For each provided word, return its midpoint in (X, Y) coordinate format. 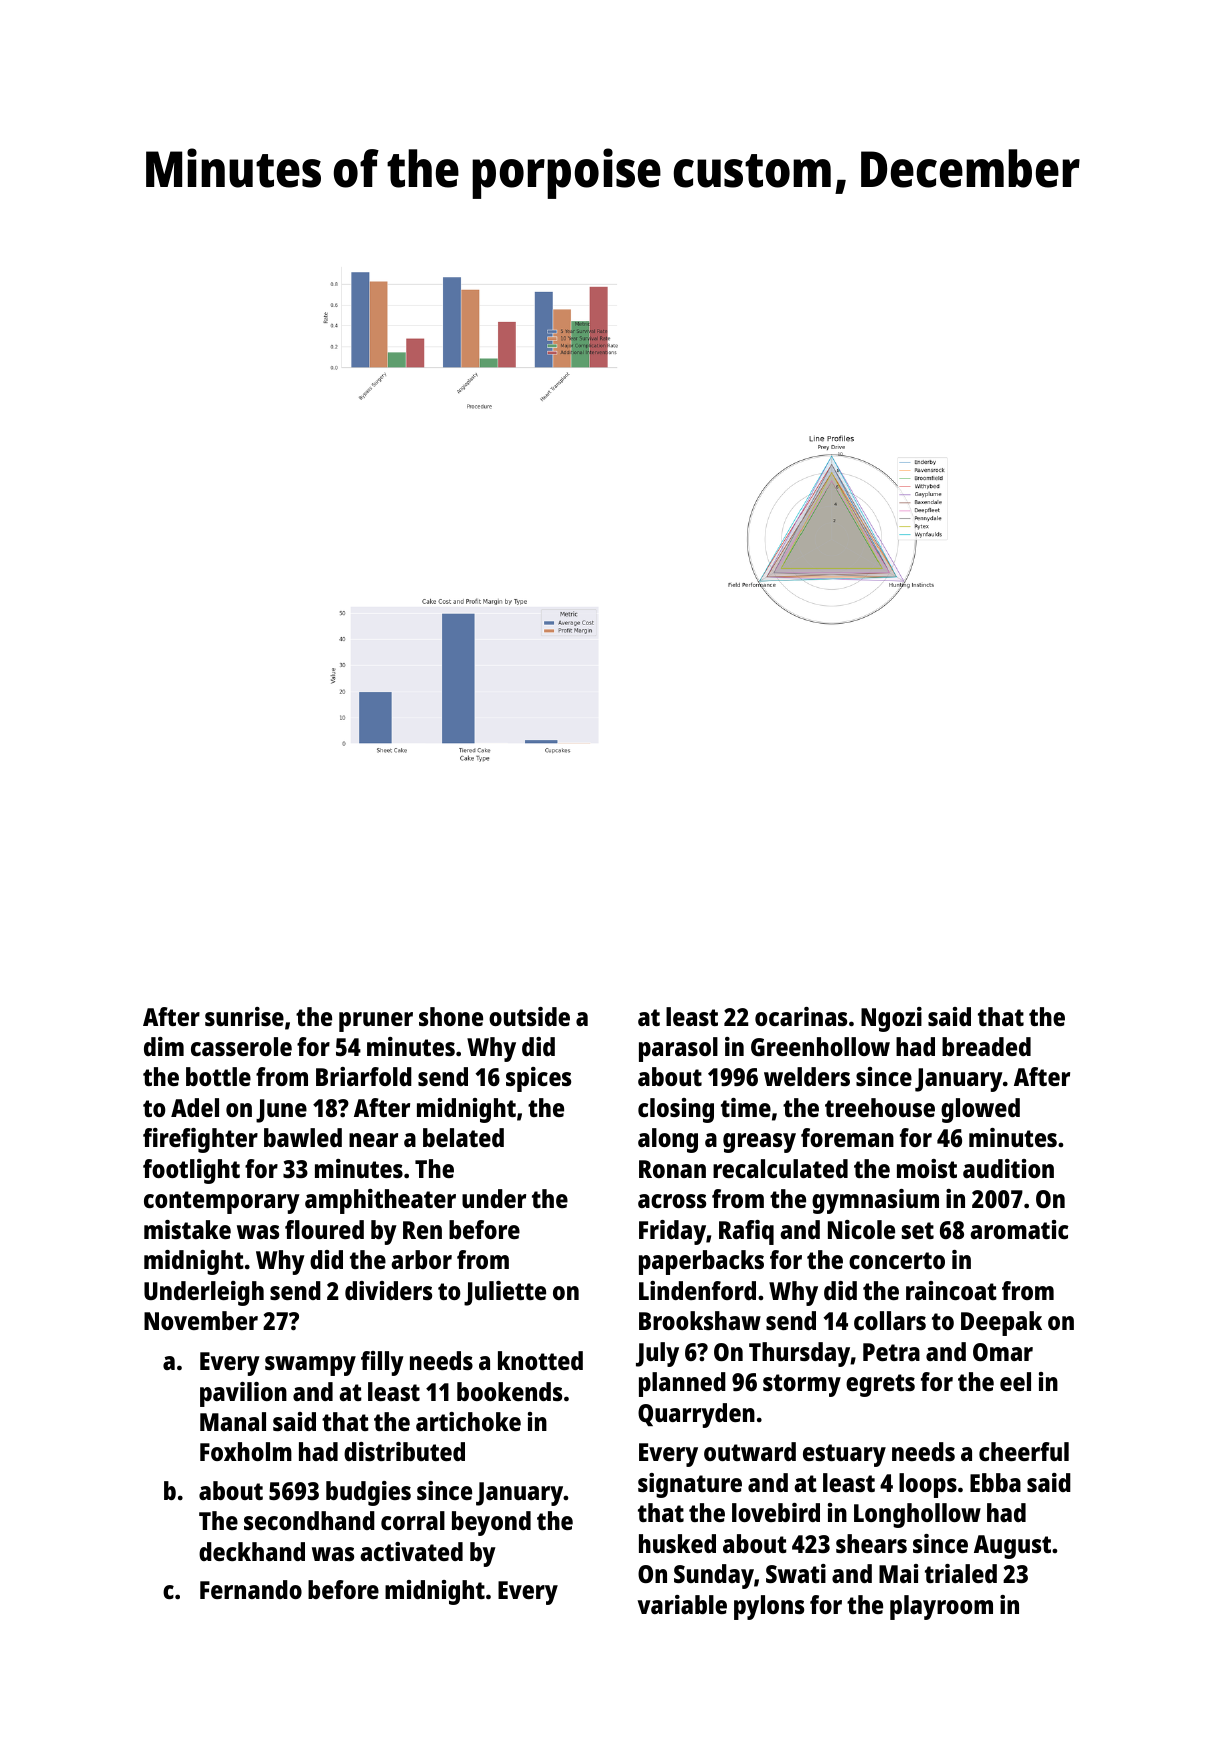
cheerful (1024, 1451)
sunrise (244, 1016)
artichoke (468, 1421)
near (373, 1140)
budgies (368, 1493)
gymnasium (875, 1201)
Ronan (672, 1169)
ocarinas (801, 1016)
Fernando (251, 1589)
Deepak (1001, 1323)
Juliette (505, 1293)
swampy (310, 1366)
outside (529, 1016)
